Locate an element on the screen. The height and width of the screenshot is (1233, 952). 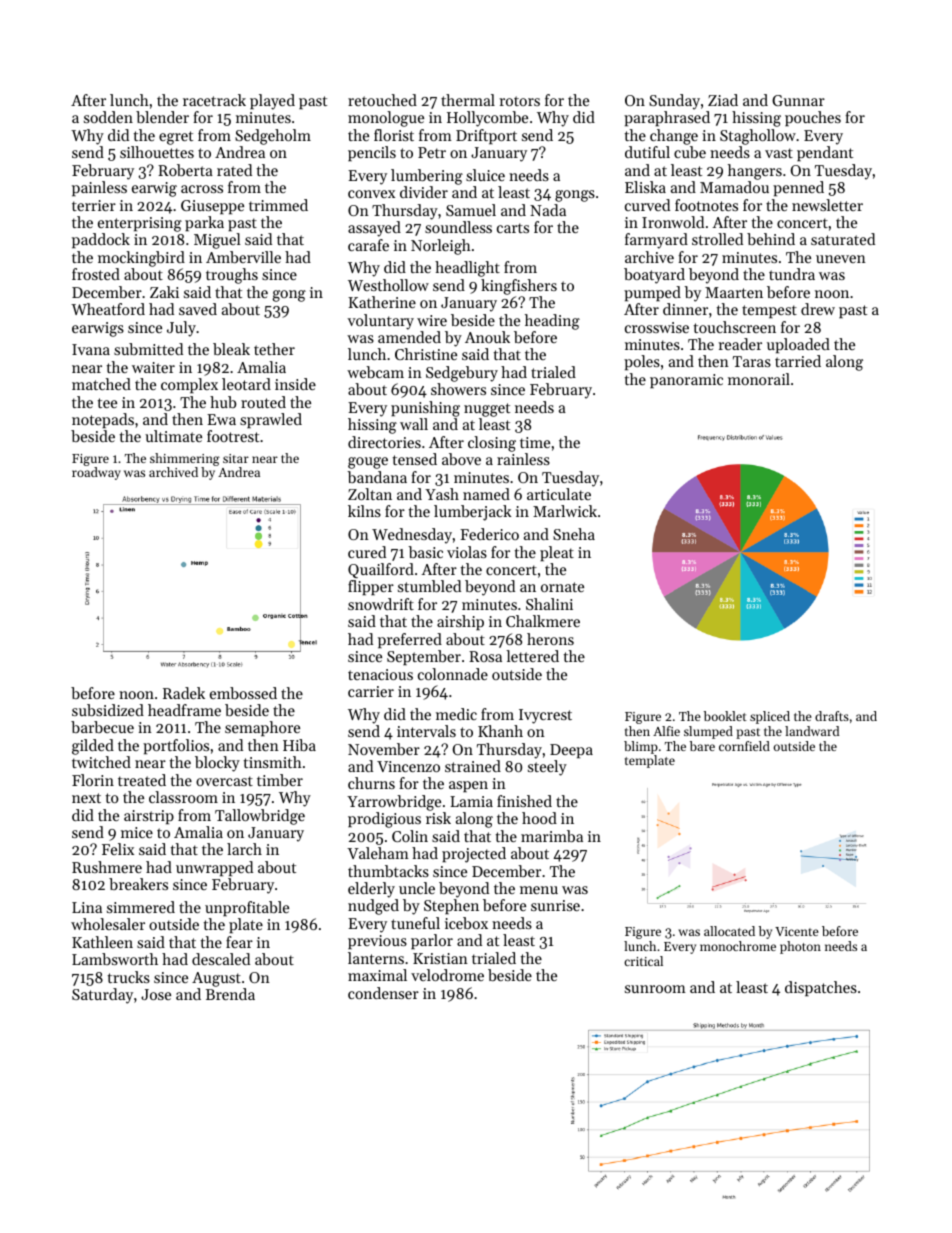
headframe is located at coordinates (184, 710).
